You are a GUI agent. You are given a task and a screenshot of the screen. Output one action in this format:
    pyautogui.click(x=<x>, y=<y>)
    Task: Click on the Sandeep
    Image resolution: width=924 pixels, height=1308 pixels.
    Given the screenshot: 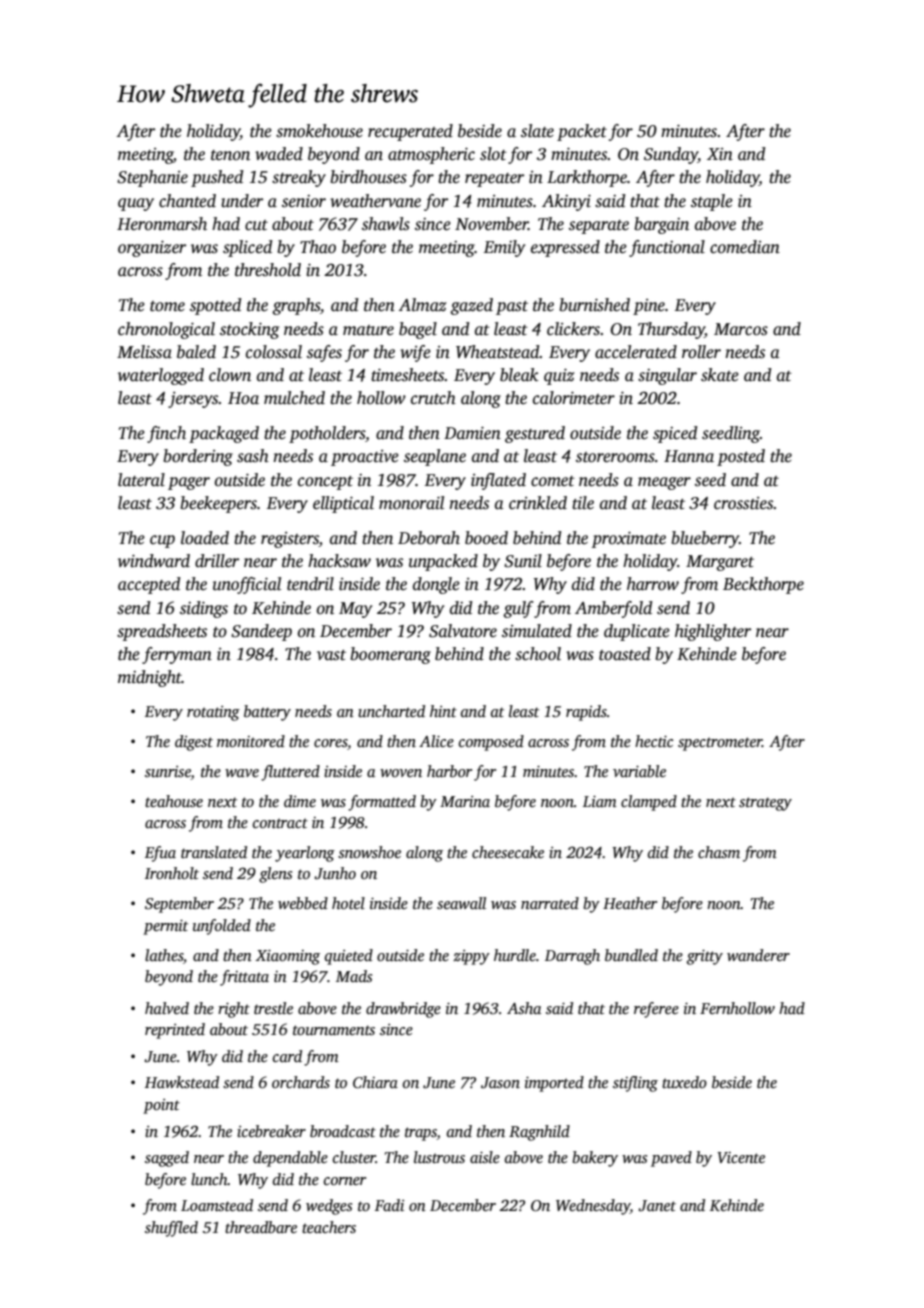 What is the action you would take?
    pyautogui.click(x=261, y=632)
